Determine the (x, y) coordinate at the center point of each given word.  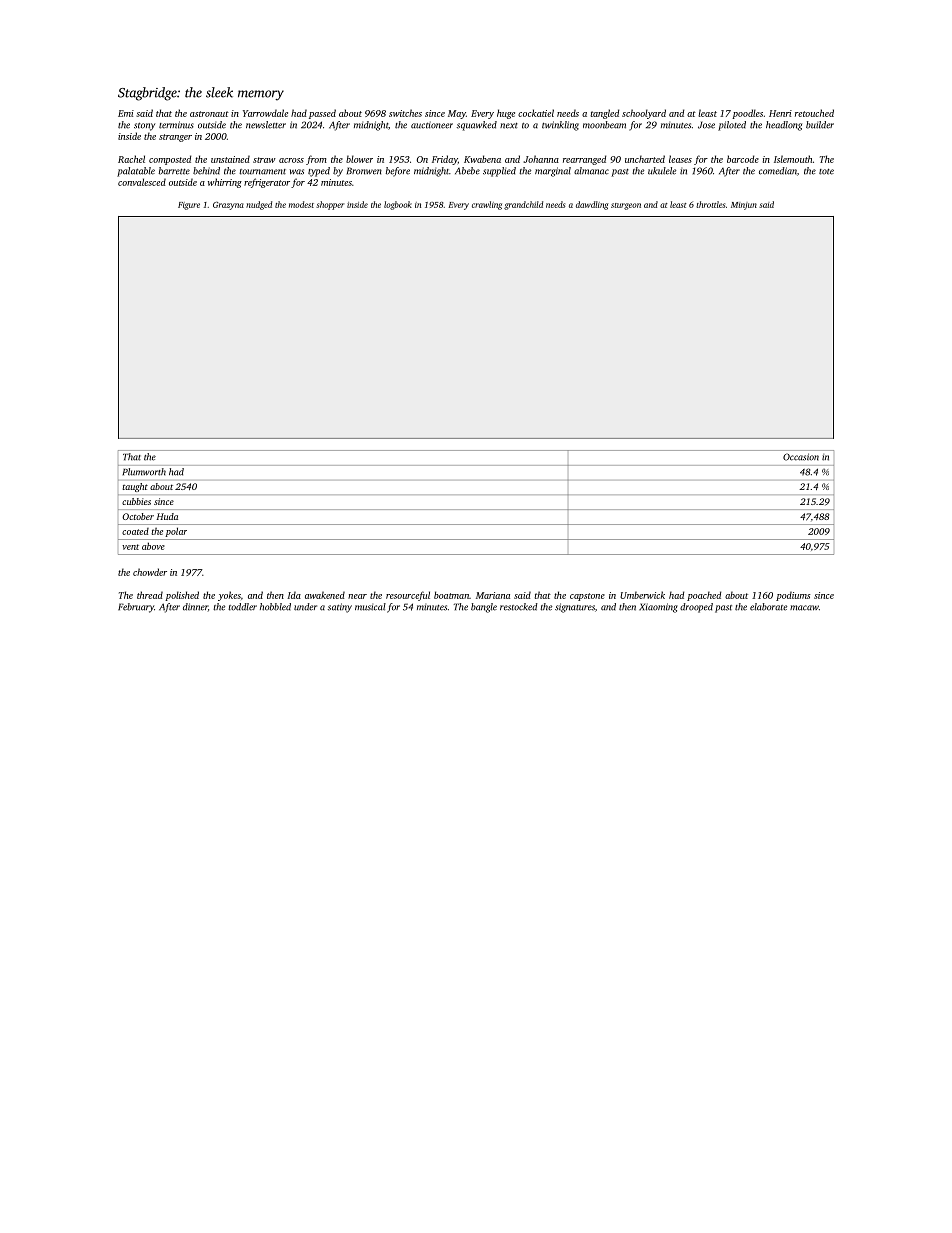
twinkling (560, 126)
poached (704, 596)
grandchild (523, 205)
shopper (330, 205)
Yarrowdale (265, 113)
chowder (150, 572)
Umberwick (642, 595)
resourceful (408, 596)
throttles (710, 204)
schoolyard (644, 114)
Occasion (801, 457)
